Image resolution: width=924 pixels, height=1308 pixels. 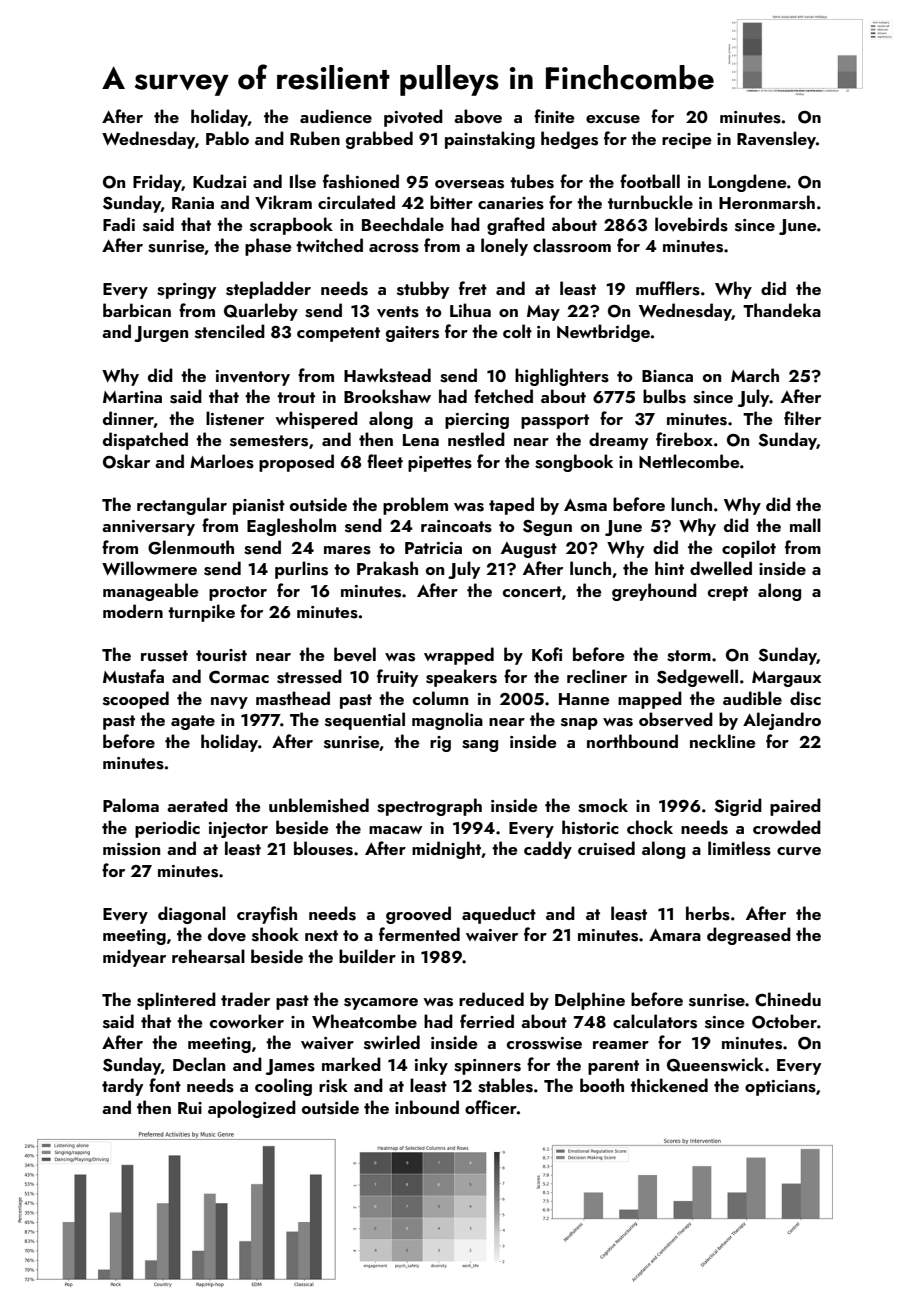 What do you see at coordinates (786, 679) in the screenshot?
I see `Margaux` at bounding box center [786, 679].
